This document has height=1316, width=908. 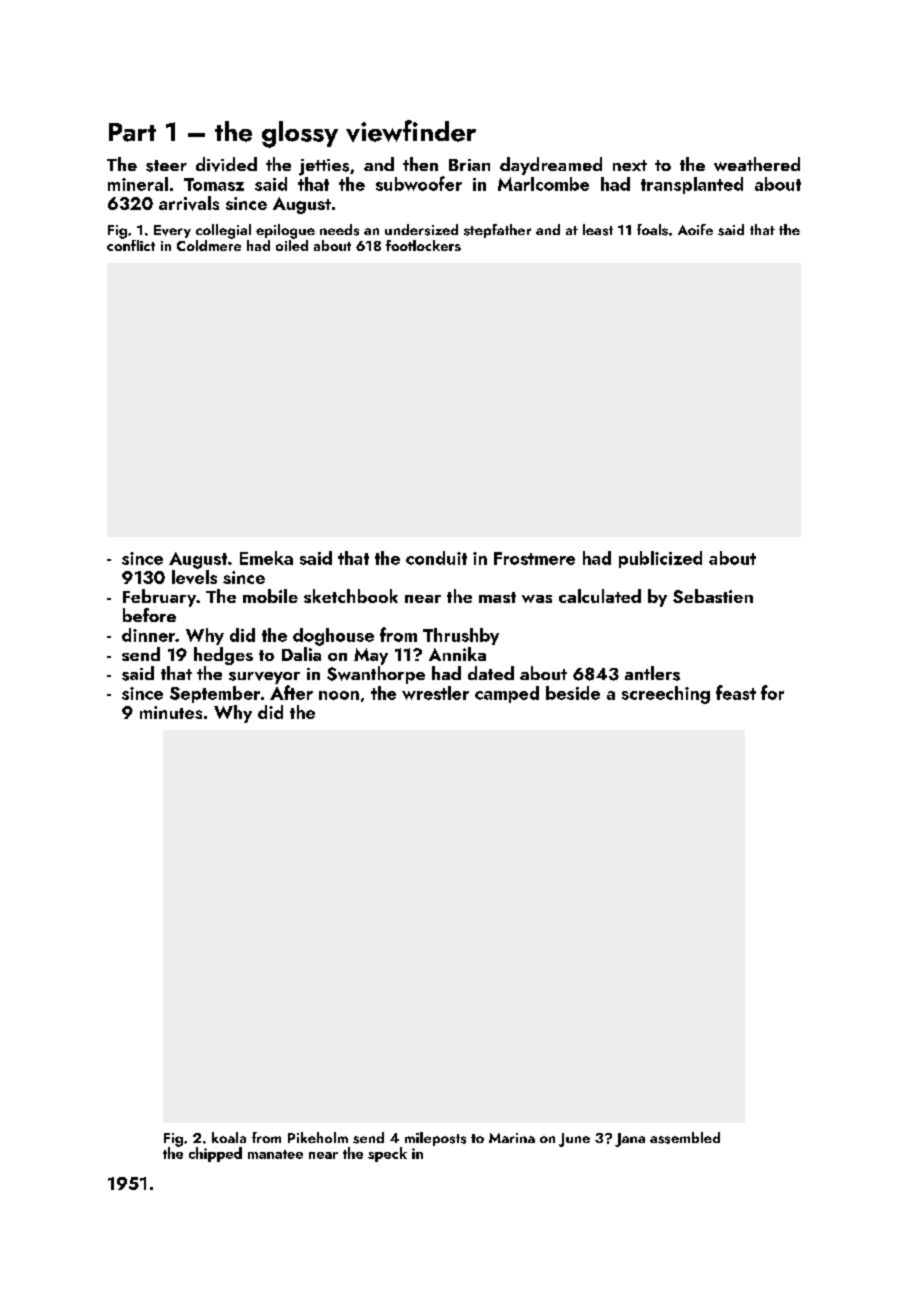 What do you see at coordinates (695, 229) in the document?
I see `Aoife` at bounding box center [695, 229].
